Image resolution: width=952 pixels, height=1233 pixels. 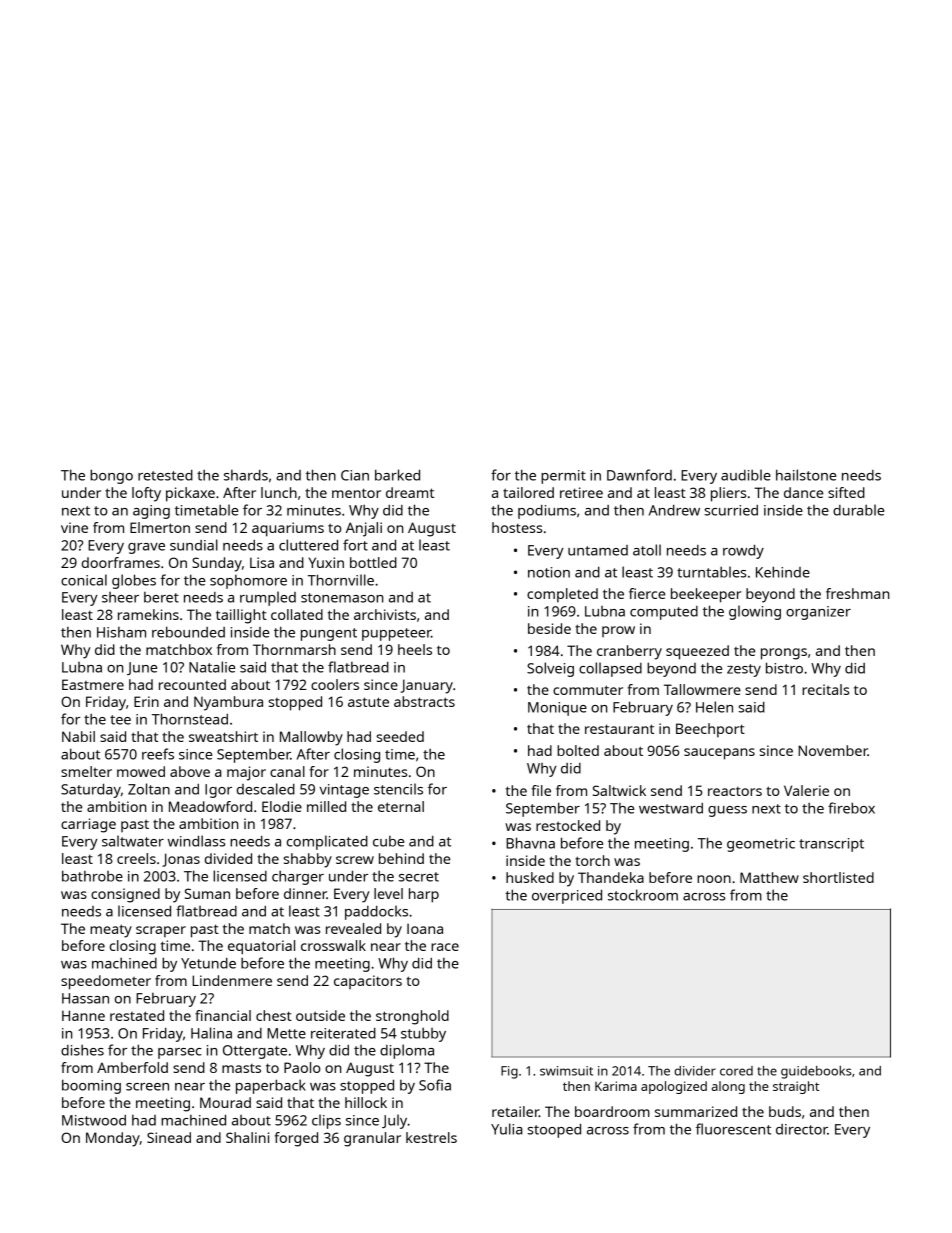 I want to click on cored, so click(x=736, y=1071).
